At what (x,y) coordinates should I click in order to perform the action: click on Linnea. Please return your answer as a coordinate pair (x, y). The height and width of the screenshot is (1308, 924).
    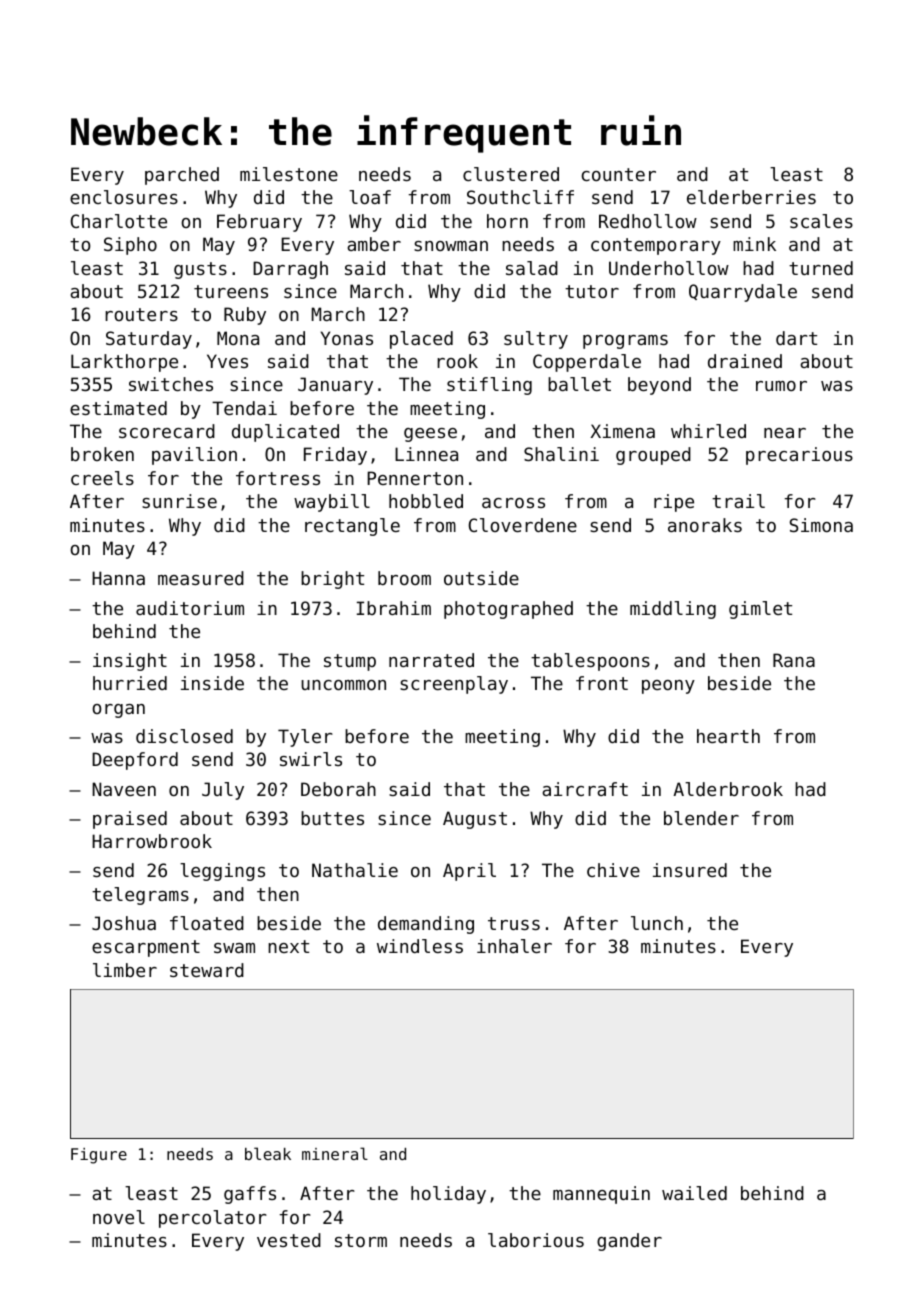
    Looking at the image, I should click on (426, 454).
